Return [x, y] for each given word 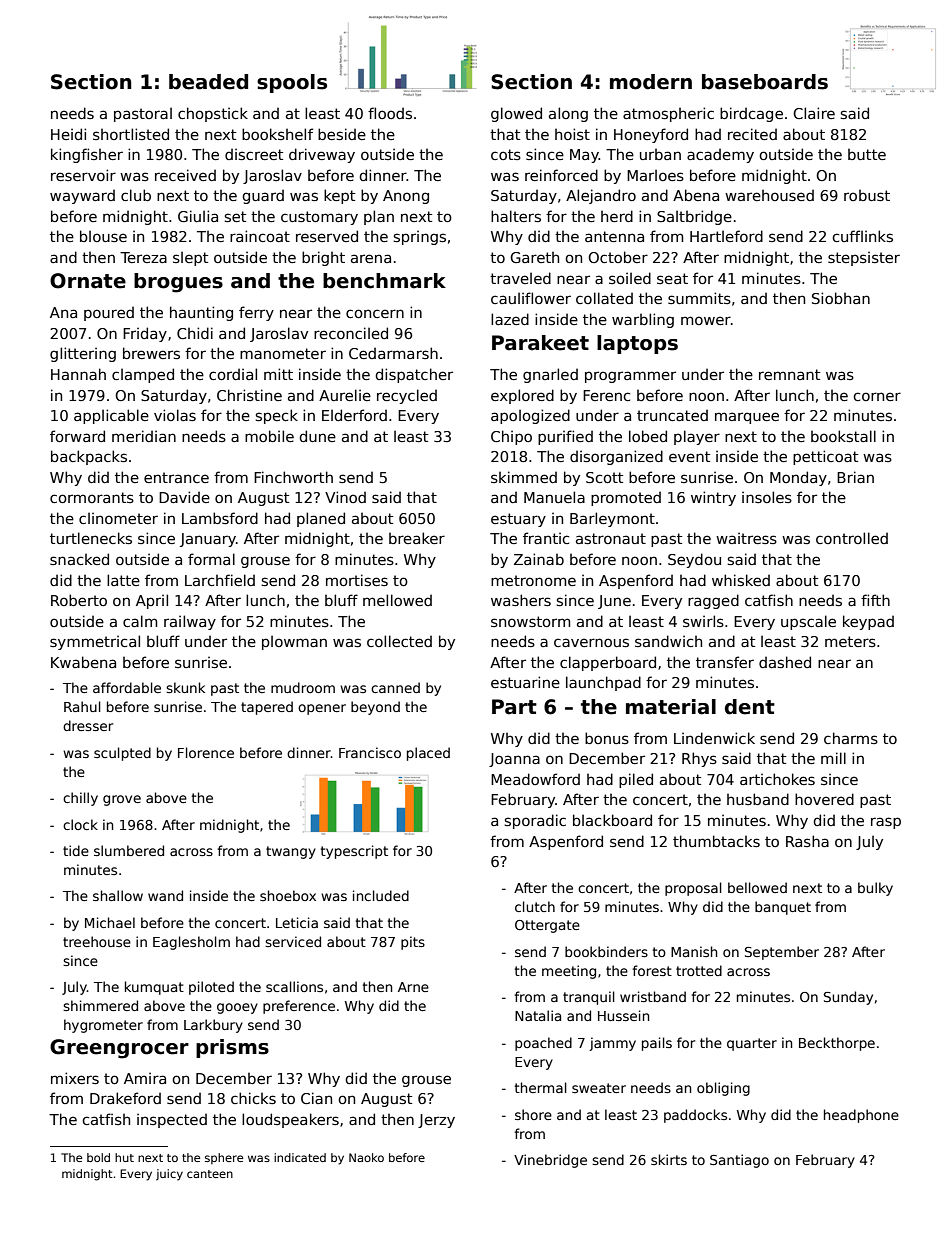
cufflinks [862, 236]
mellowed [397, 600]
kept [339, 196]
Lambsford [220, 518]
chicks [253, 1098]
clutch [535, 906]
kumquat [154, 988]
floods [390, 113]
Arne [413, 987]
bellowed [757, 887]
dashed [785, 662]
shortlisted [131, 134]
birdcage [751, 114]
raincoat [260, 236]
